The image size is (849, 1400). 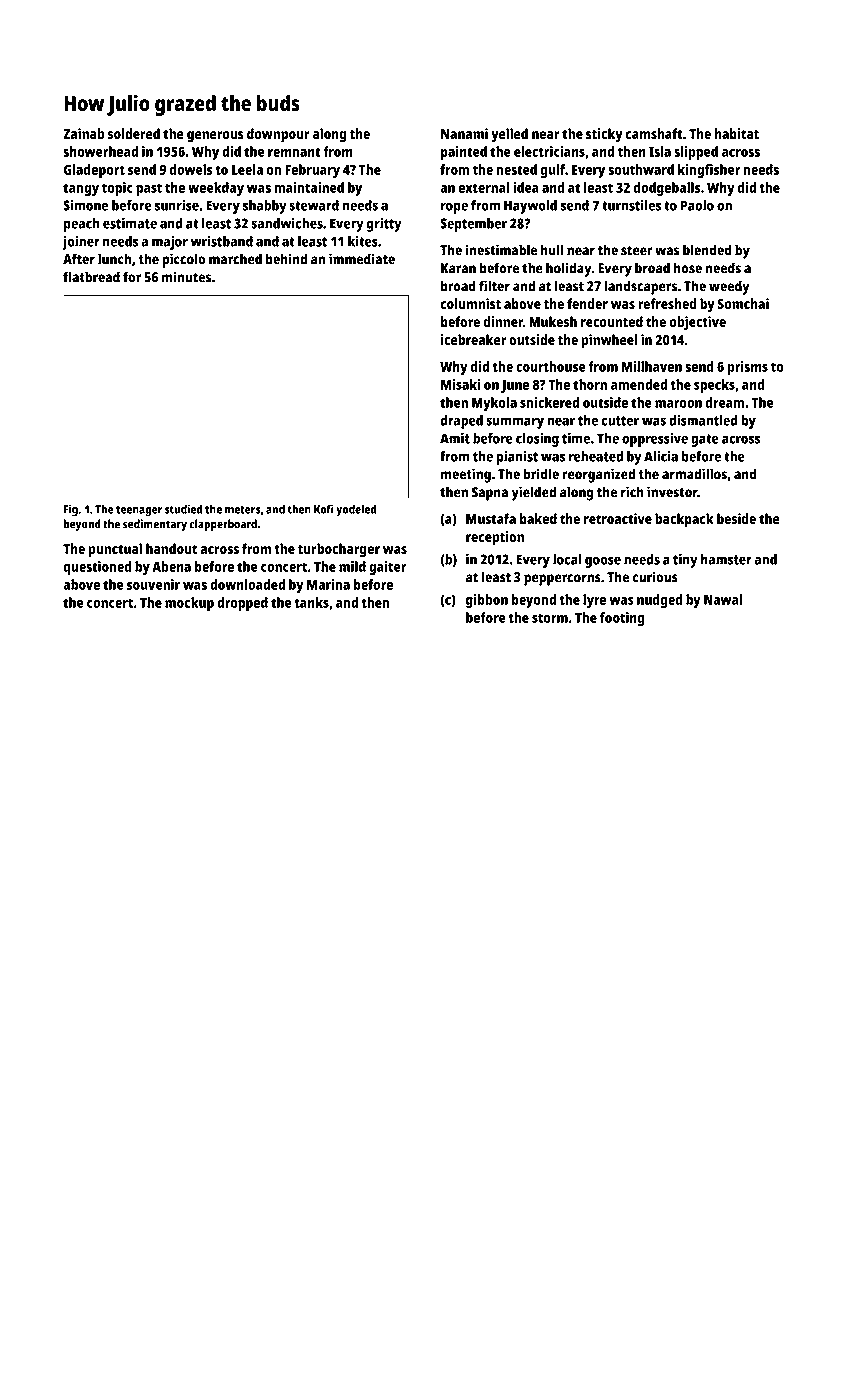 I want to click on soldered, so click(x=134, y=133).
